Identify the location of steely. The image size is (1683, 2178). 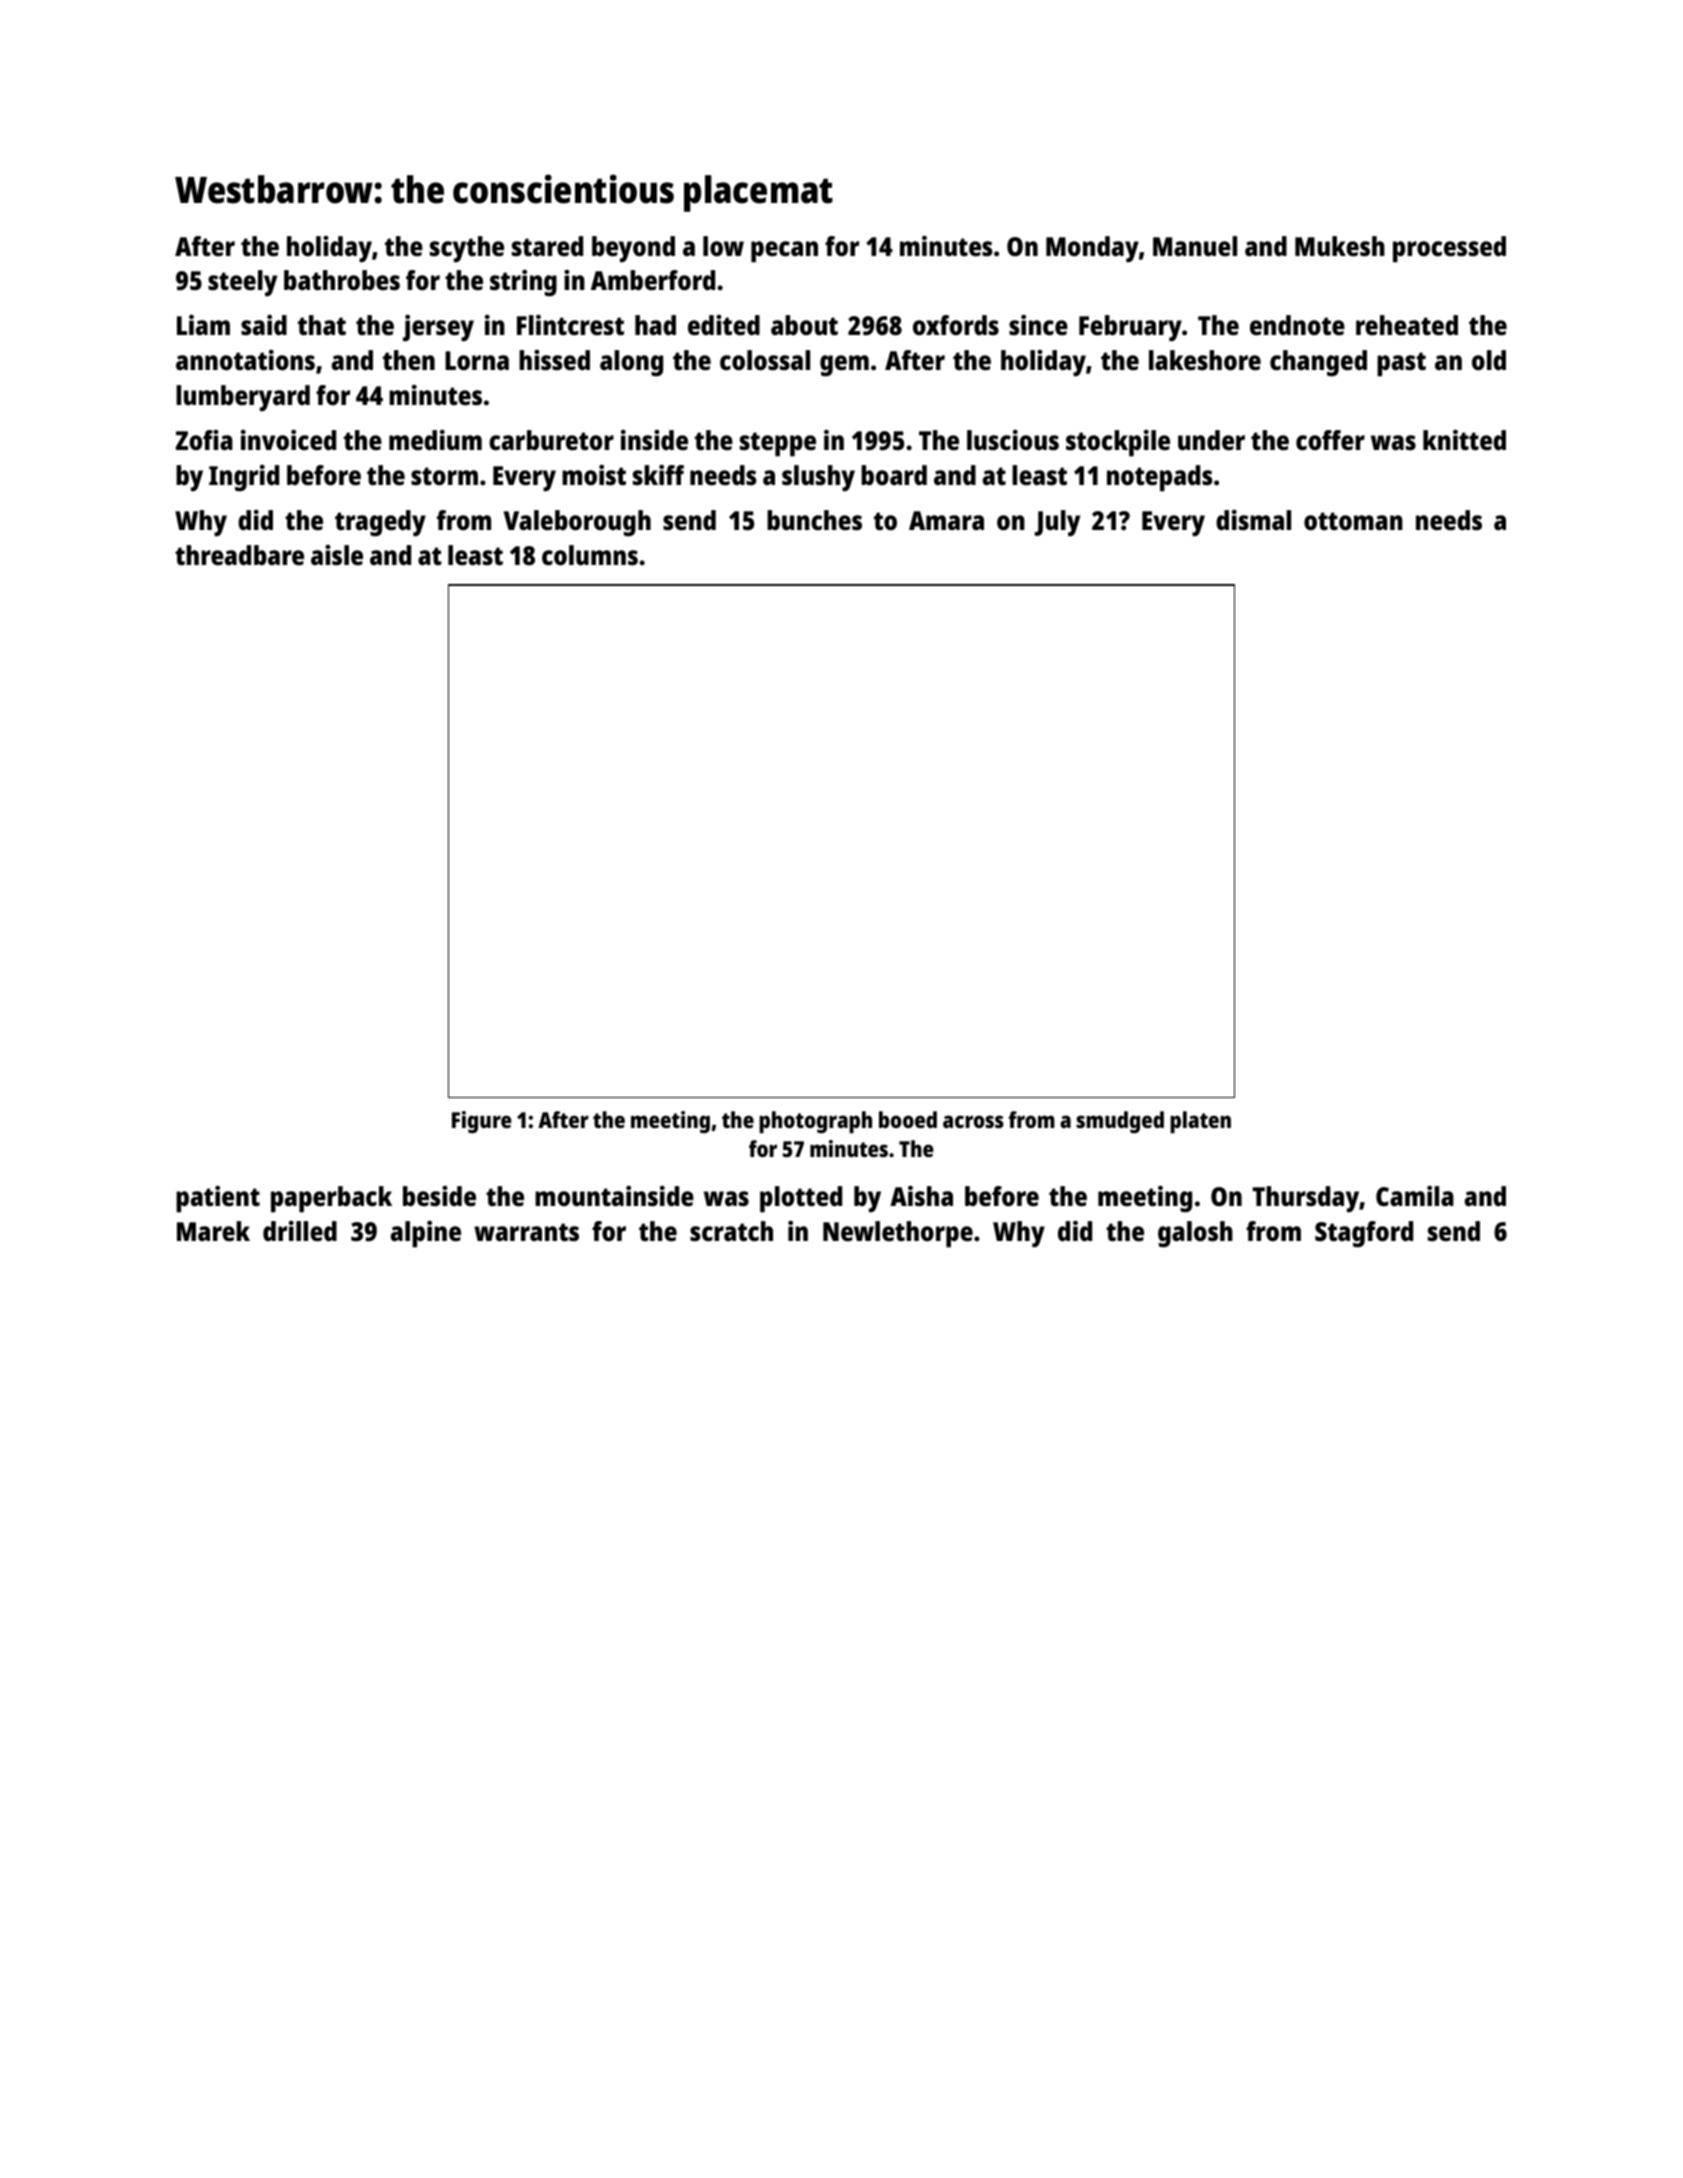
(242, 283).
